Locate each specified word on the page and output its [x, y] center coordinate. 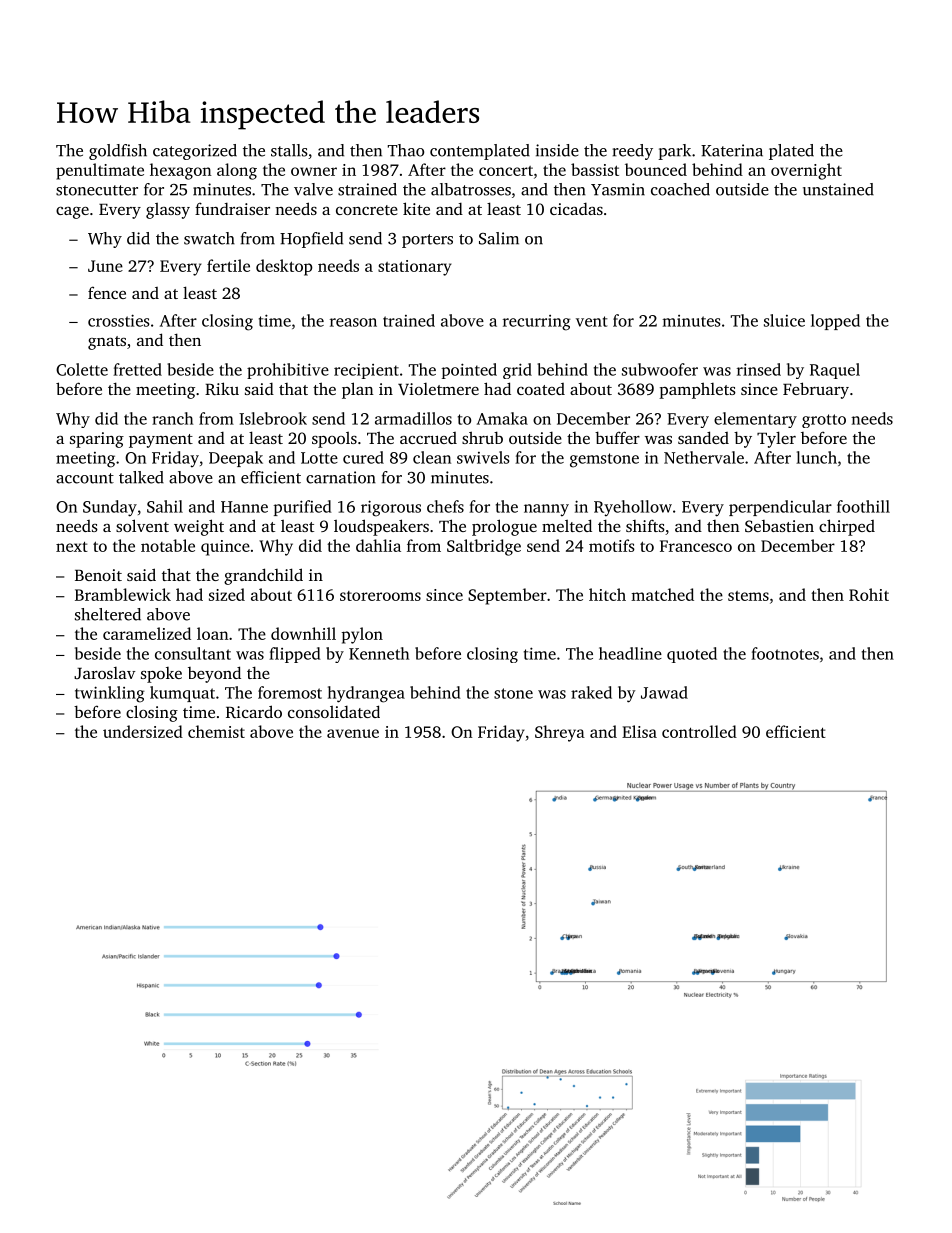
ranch [172, 418]
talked [141, 477]
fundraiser [232, 208]
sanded [703, 437]
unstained [838, 189]
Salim [499, 238]
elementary [755, 420]
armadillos [413, 418]
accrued [428, 438]
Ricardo [254, 711]
